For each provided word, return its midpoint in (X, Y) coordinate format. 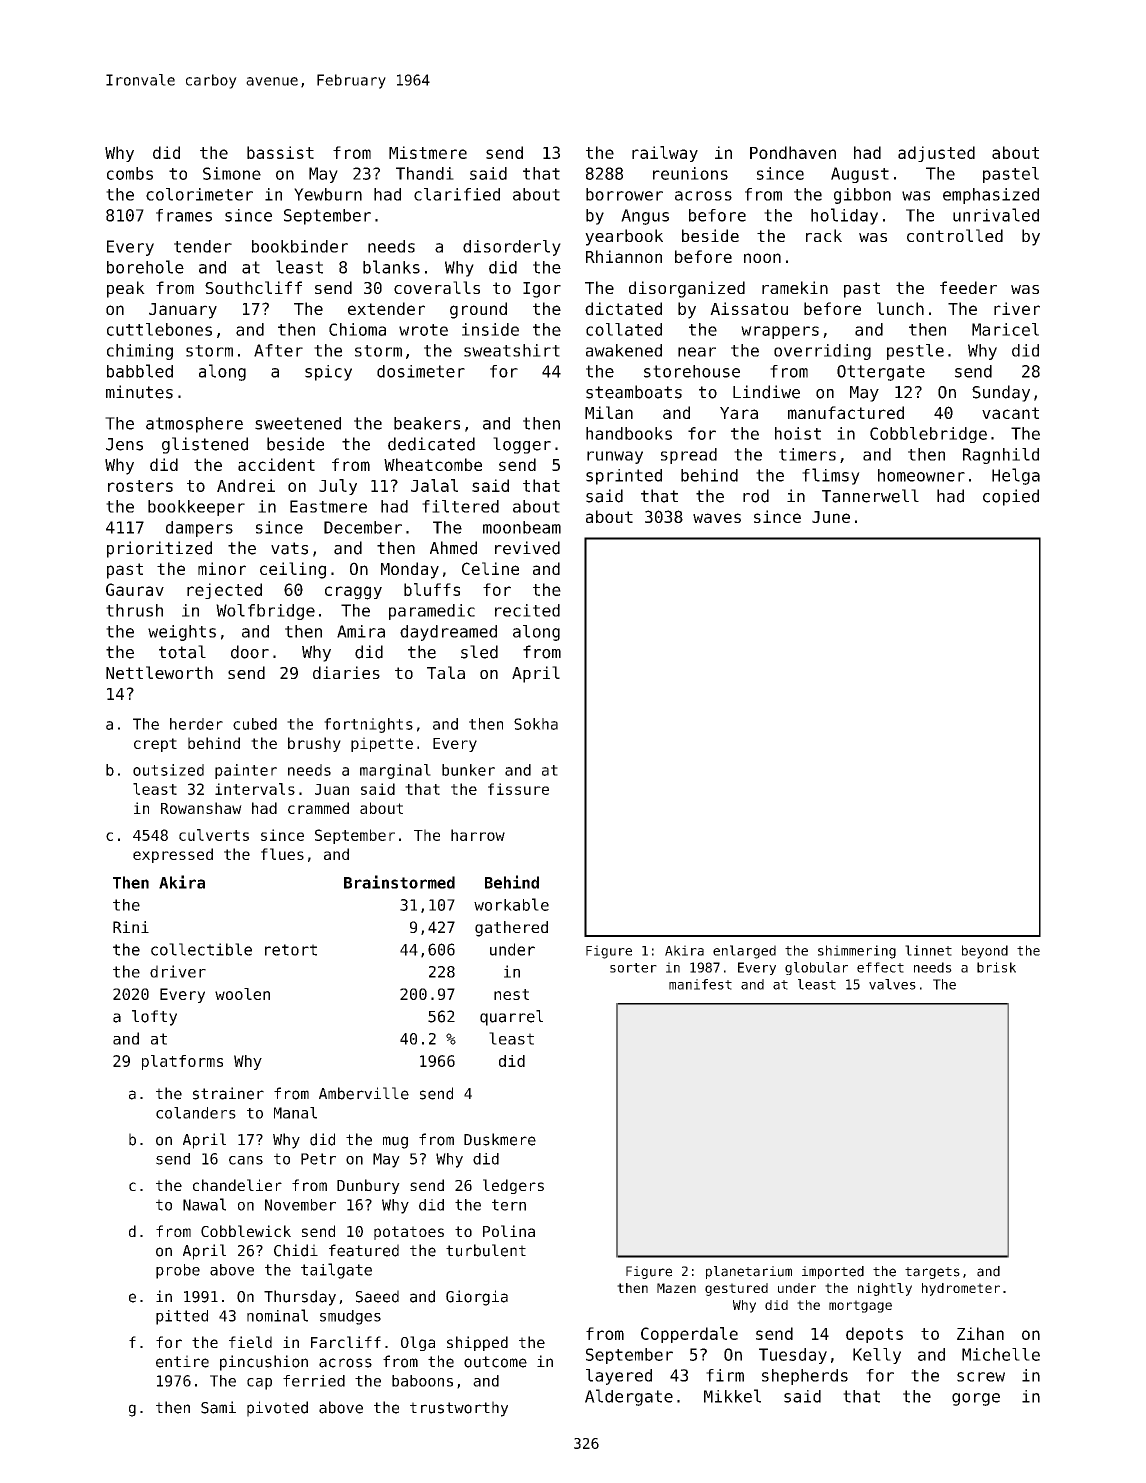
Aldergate (629, 1397)
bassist (280, 152)
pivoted (277, 1409)
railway (665, 154)
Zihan (980, 1333)
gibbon (862, 196)
